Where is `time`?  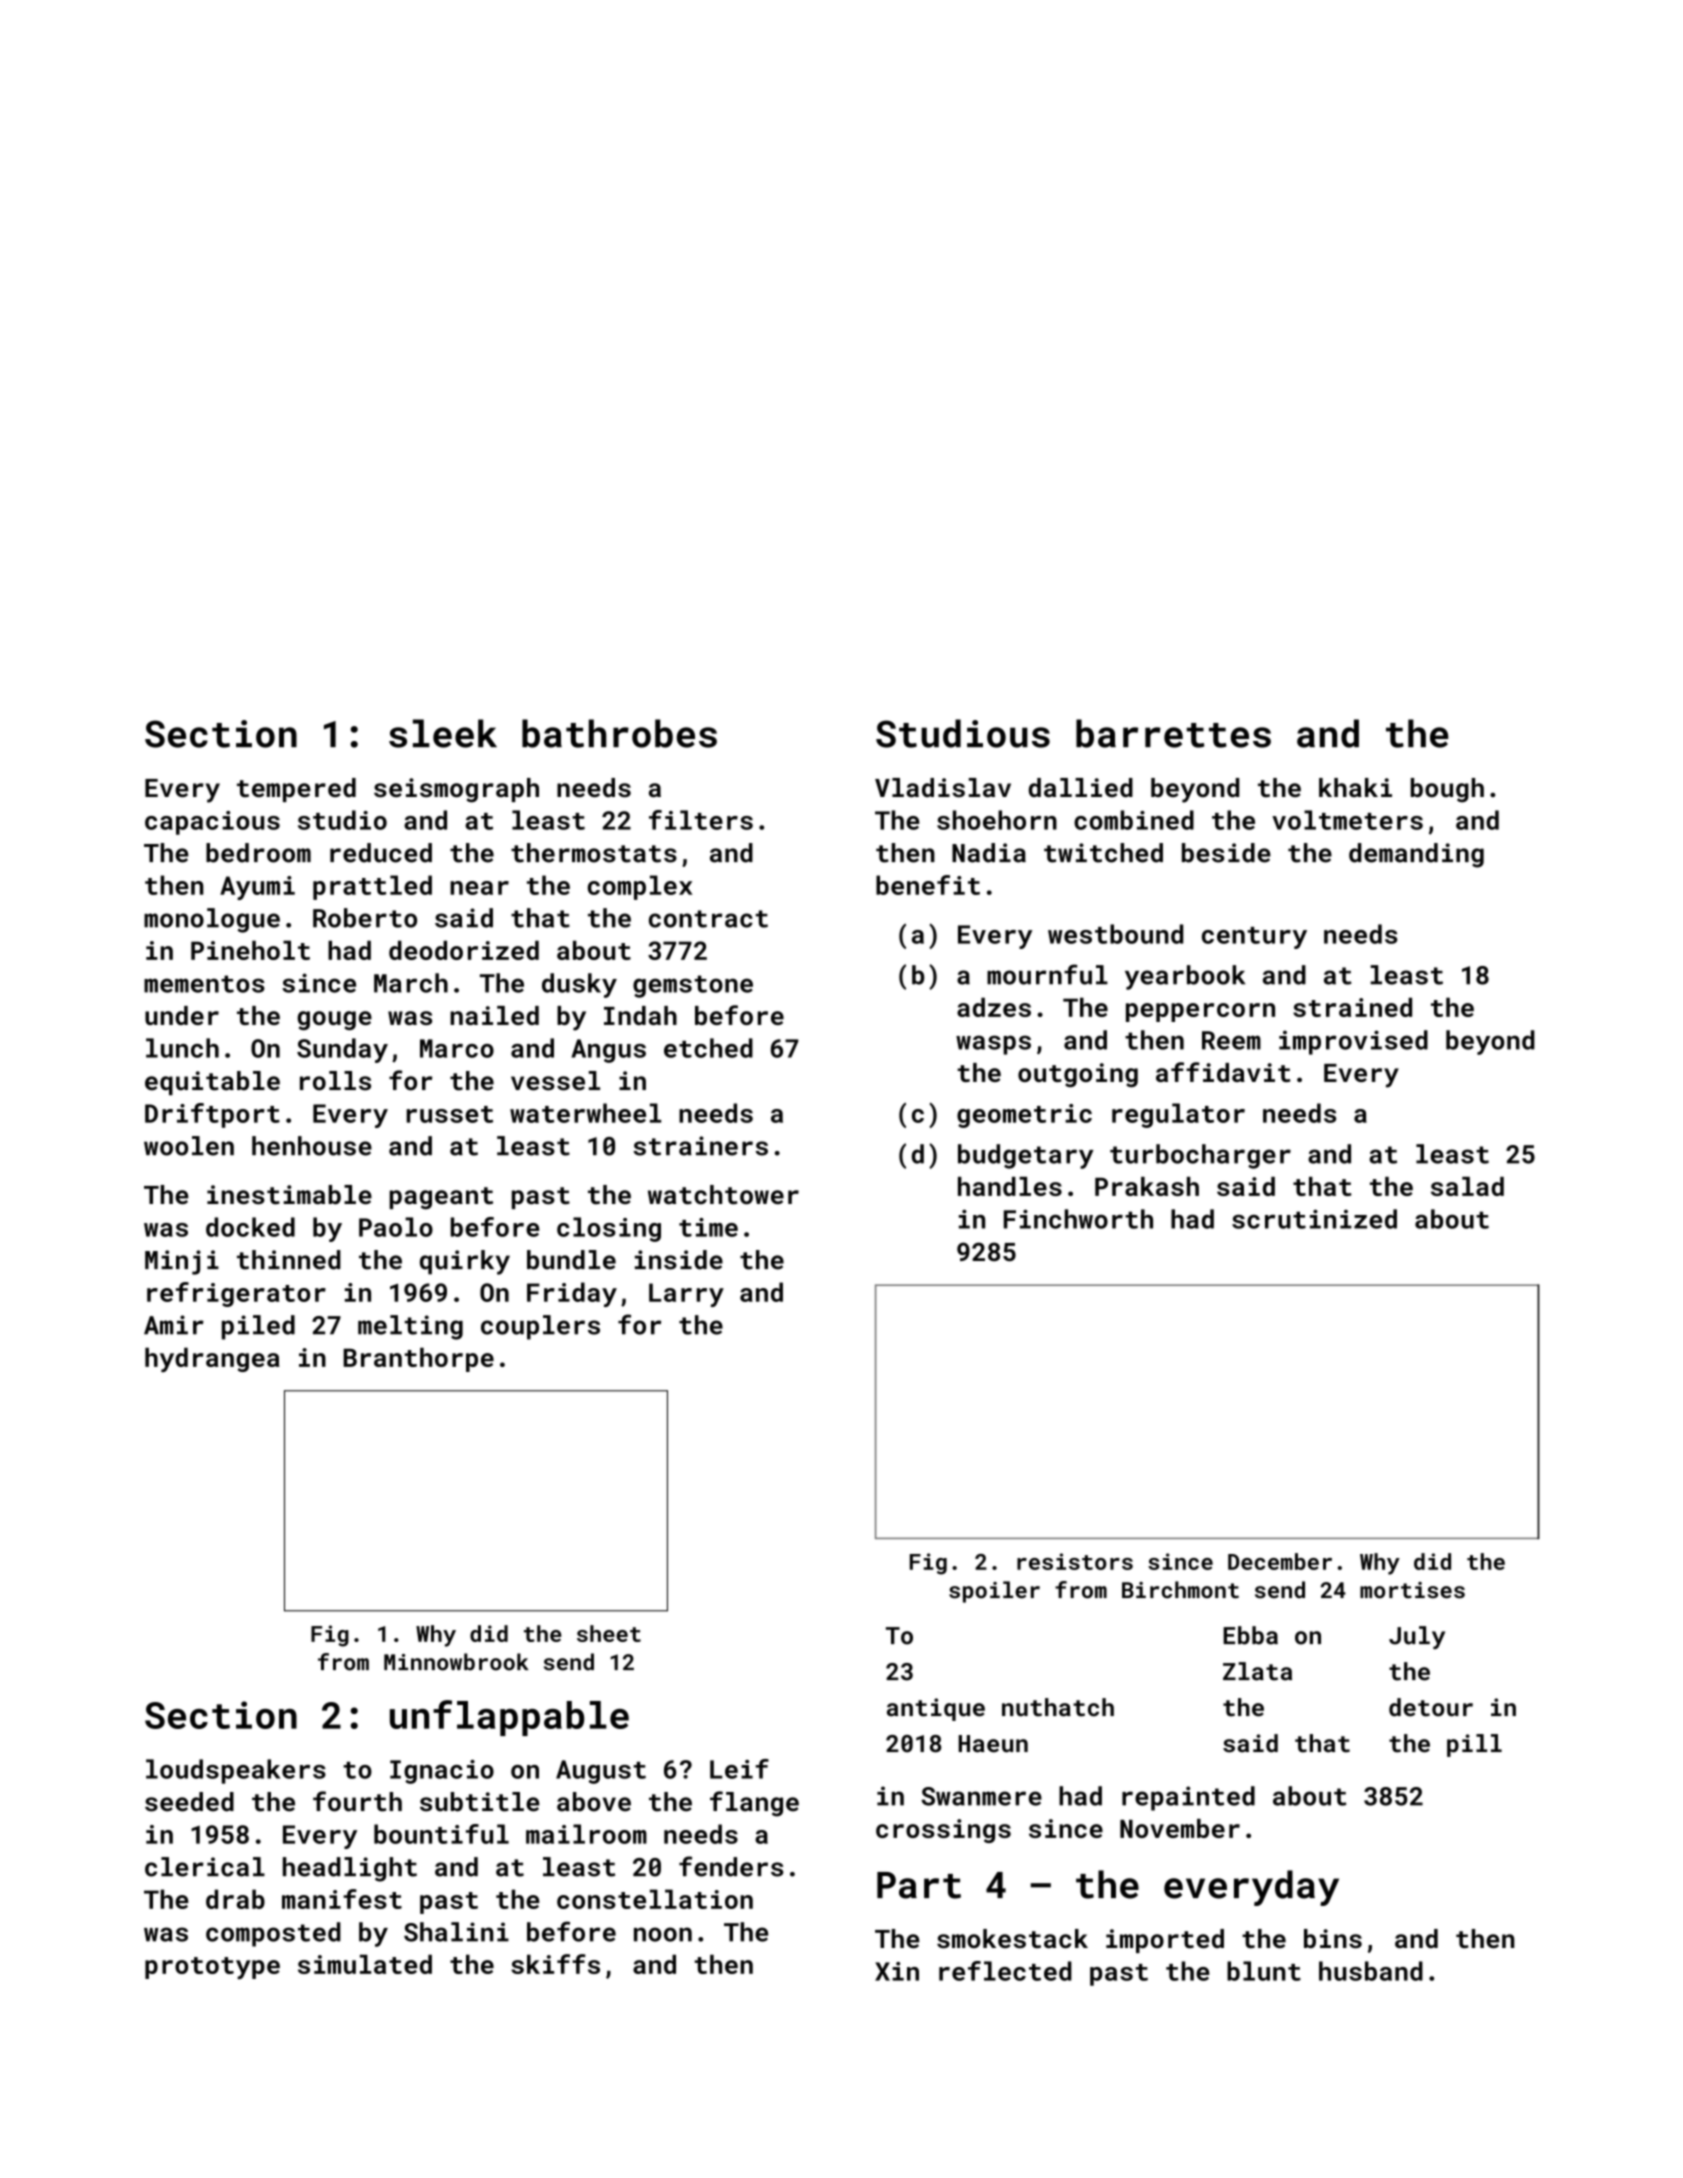 time is located at coordinates (708, 1227).
